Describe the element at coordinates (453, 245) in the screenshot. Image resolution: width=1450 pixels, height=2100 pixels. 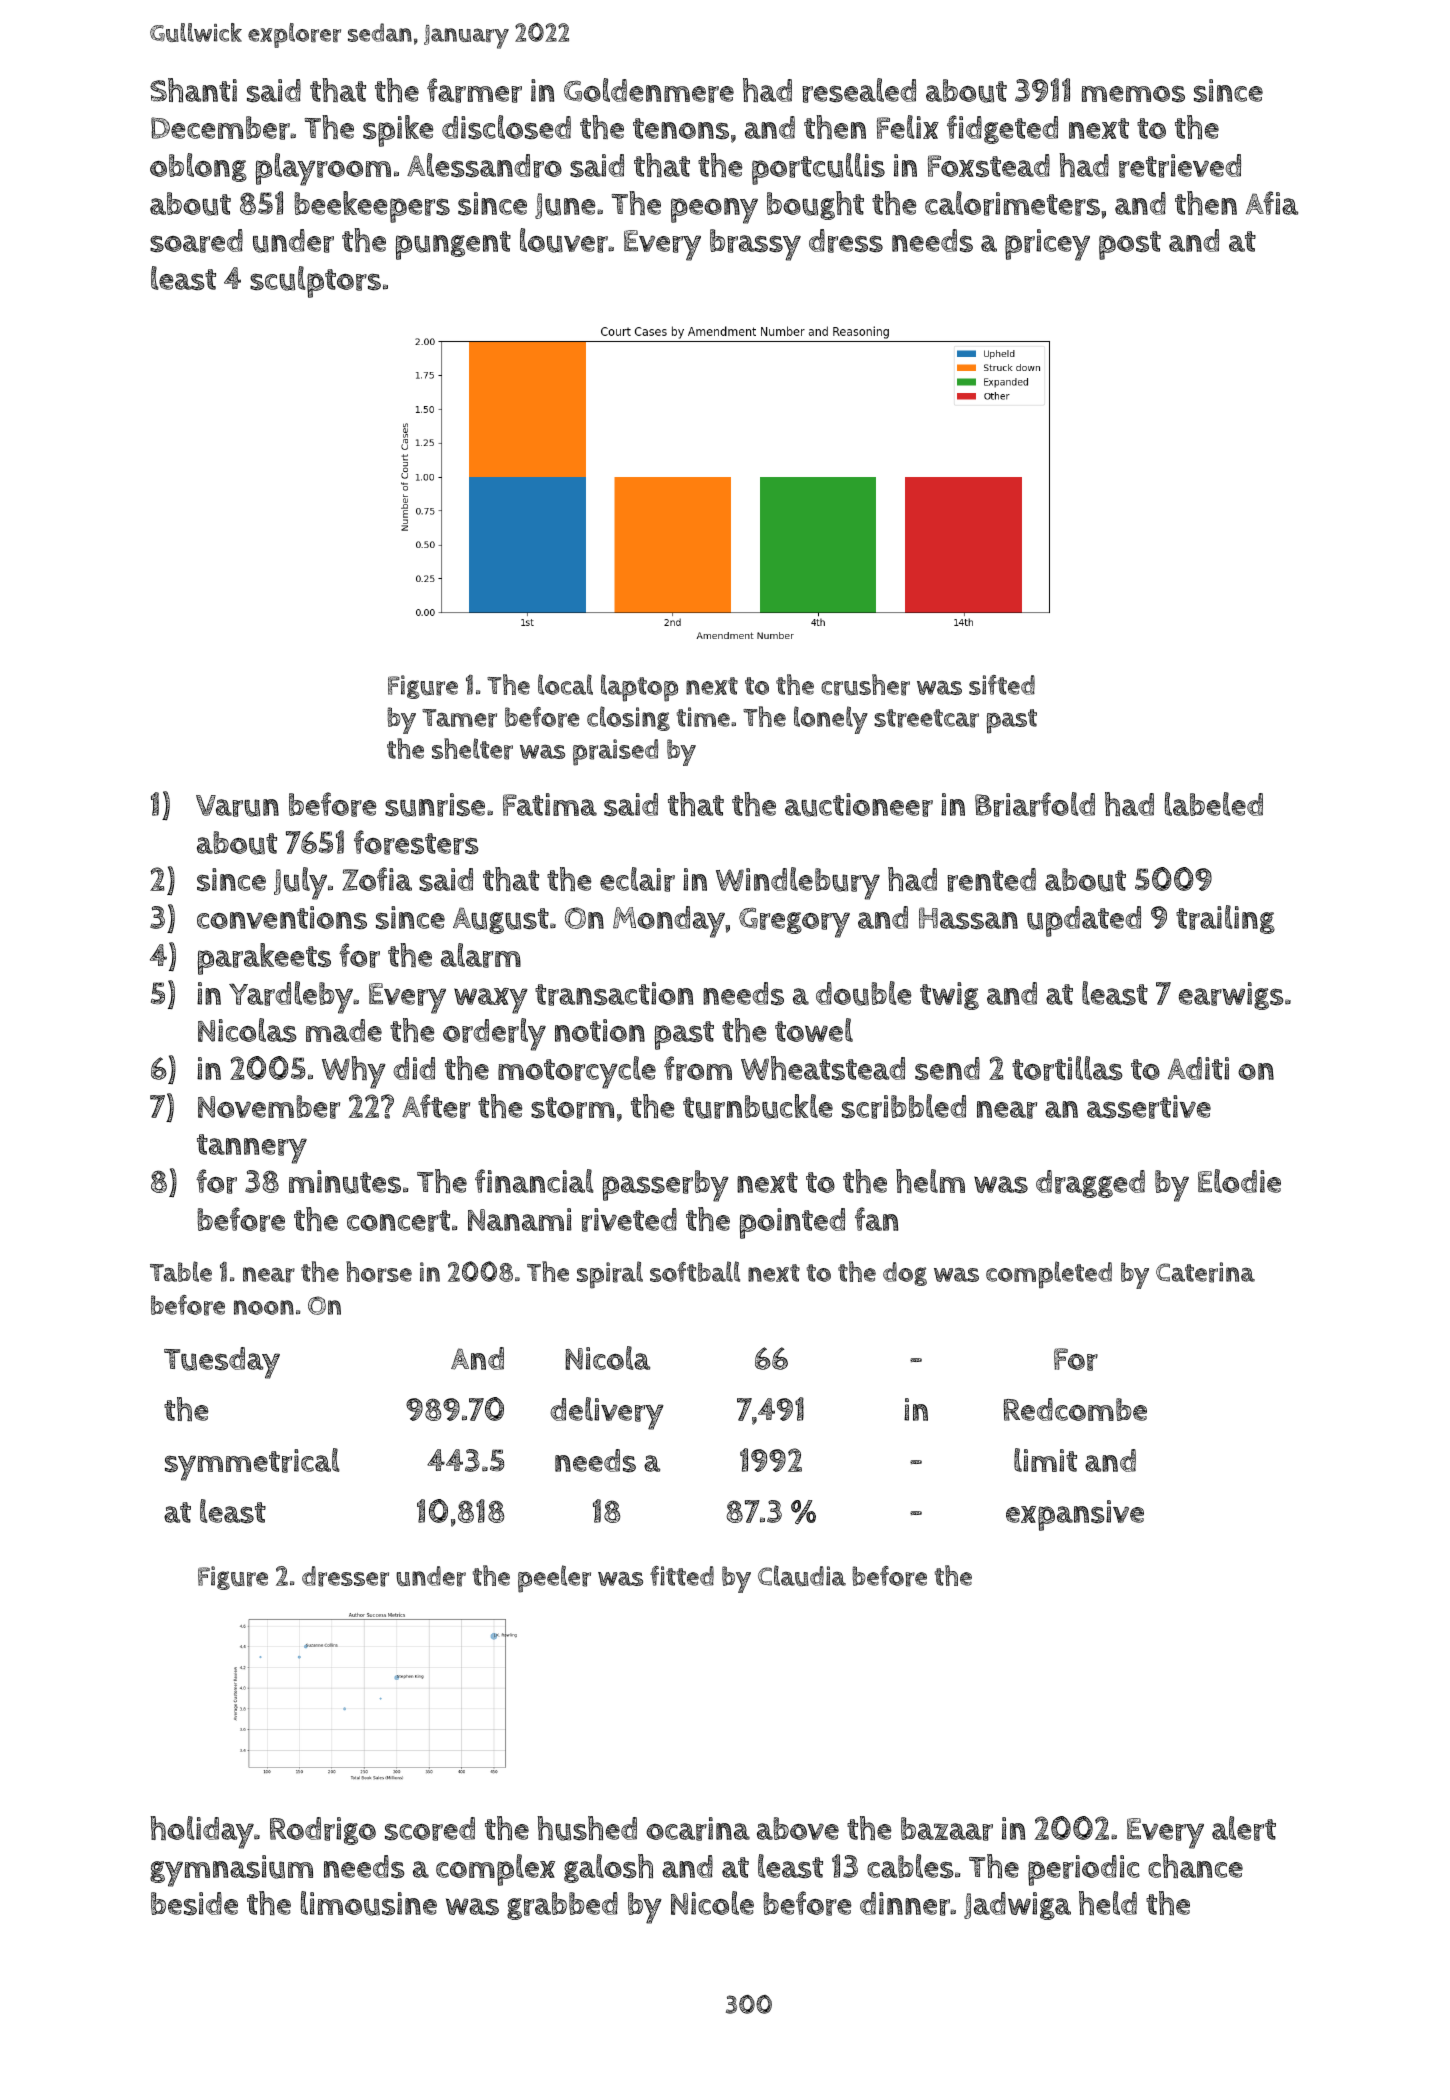
I see `pungent` at that location.
